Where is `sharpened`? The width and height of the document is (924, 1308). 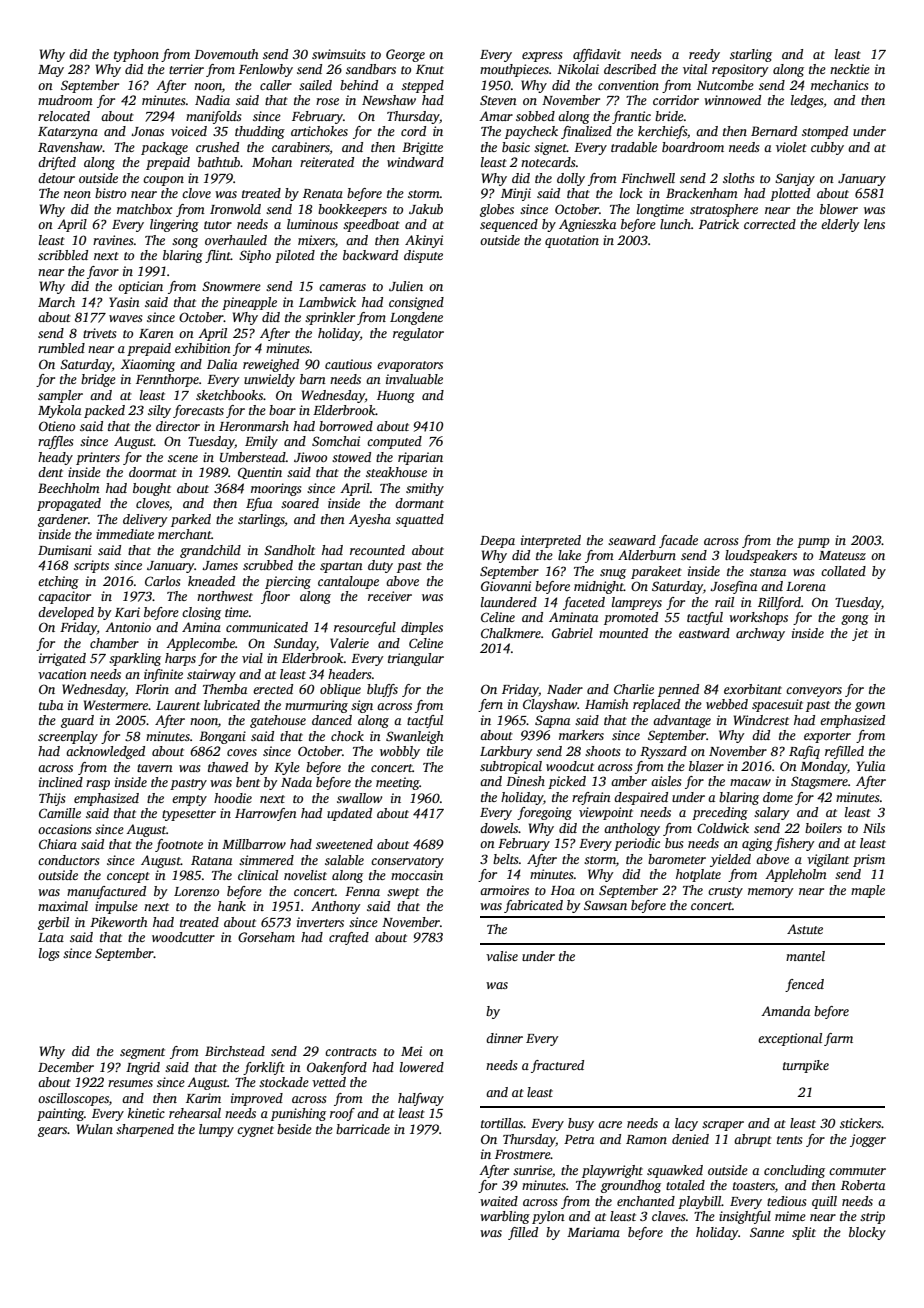 sharpened is located at coordinates (145, 1130).
